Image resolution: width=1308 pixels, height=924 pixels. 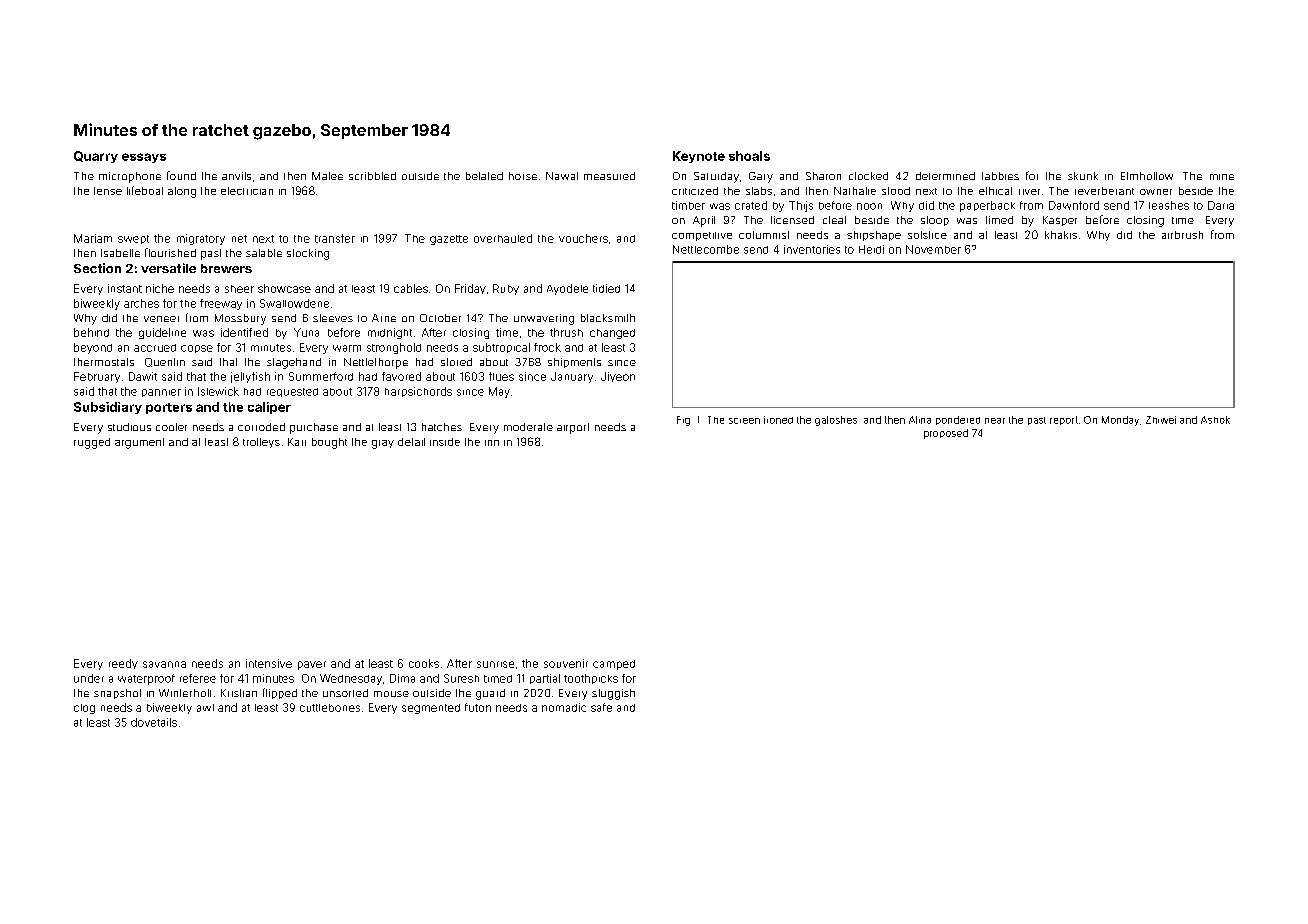 What do you see at coordinates (871, 249) in the image?
I see `Heidi` at bounding box center [871, 249].
